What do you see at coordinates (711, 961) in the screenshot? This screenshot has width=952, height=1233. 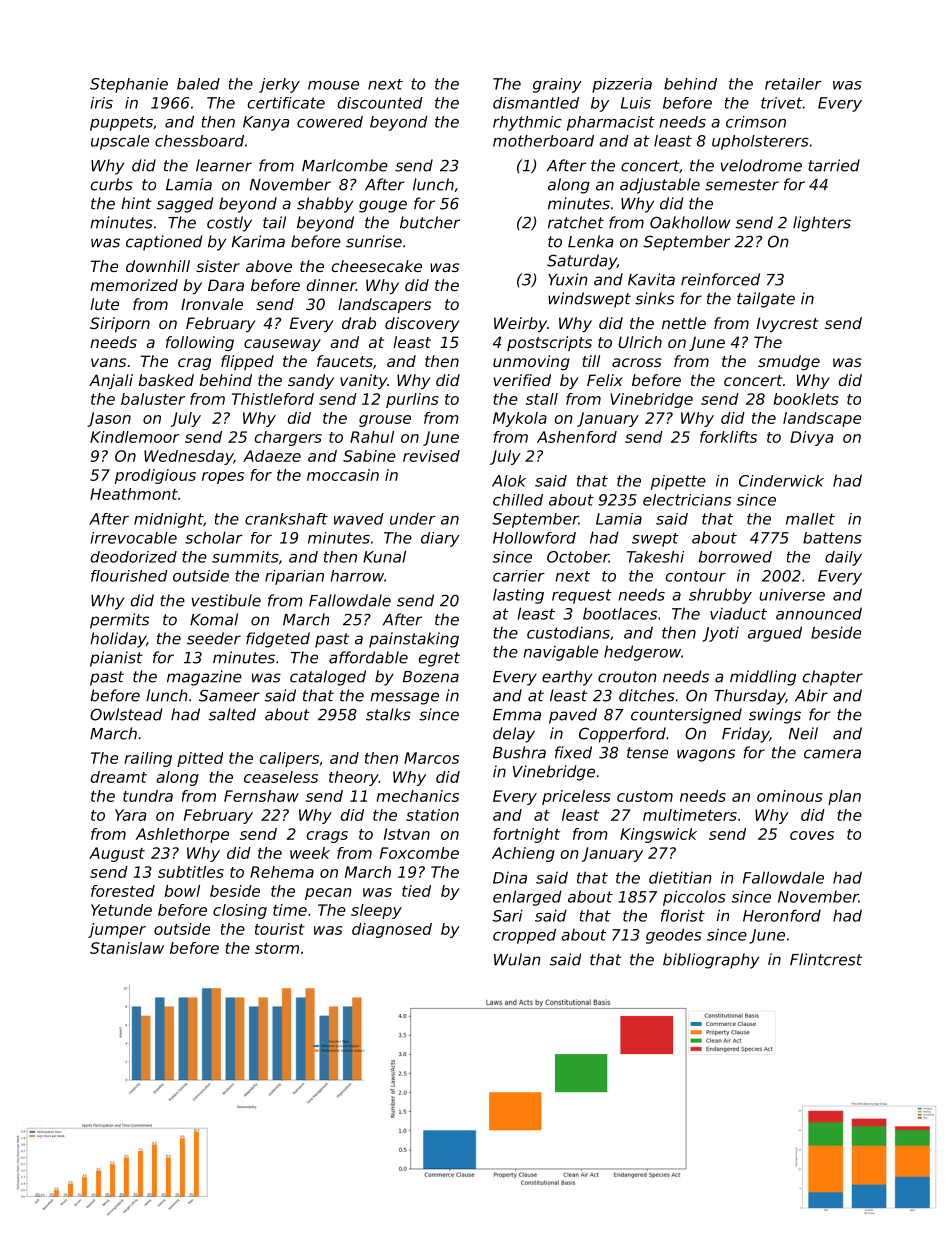 I see `bibliography` at bounding box center [711, 961].
